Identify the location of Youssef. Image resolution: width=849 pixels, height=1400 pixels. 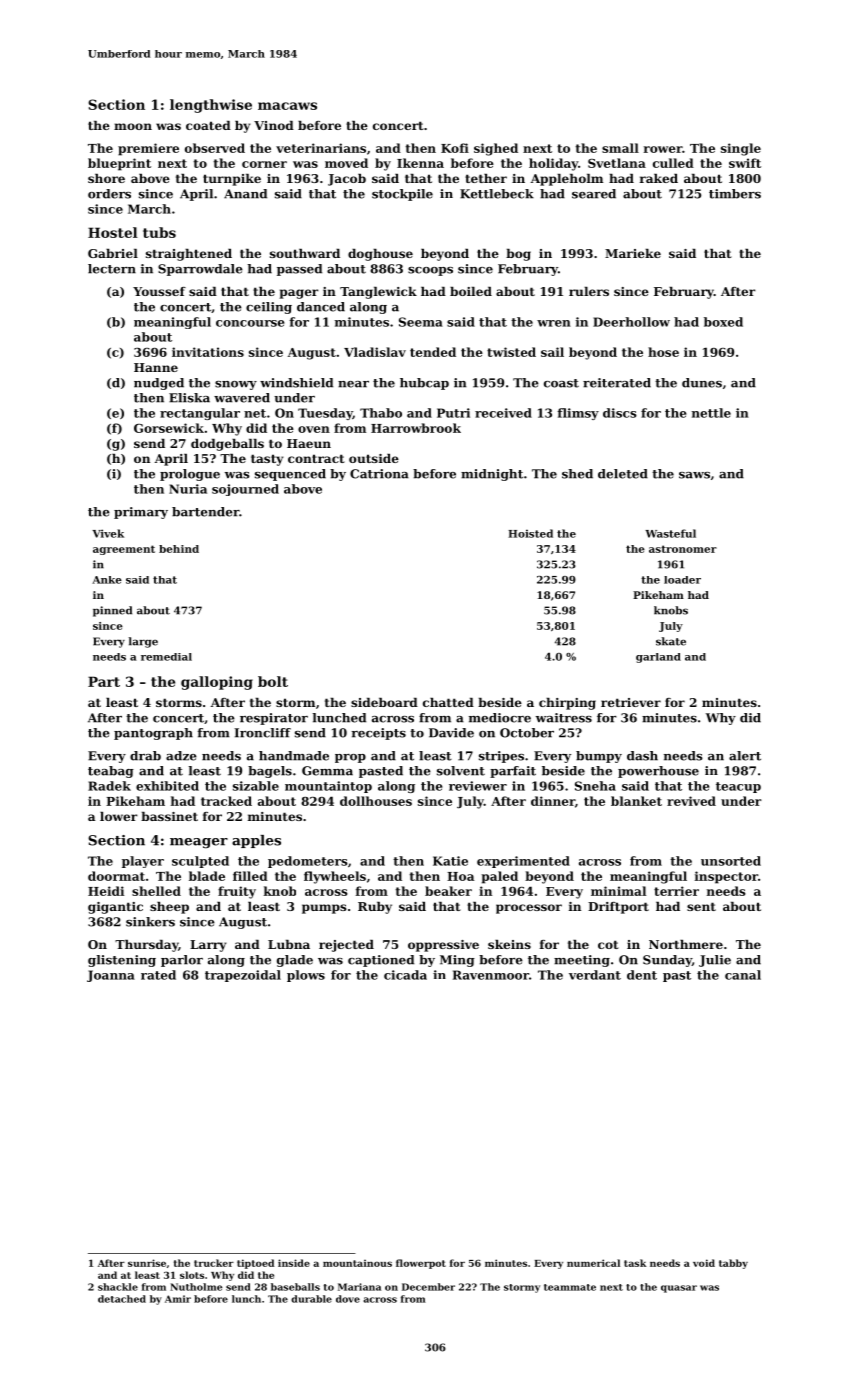
(159, 291).
